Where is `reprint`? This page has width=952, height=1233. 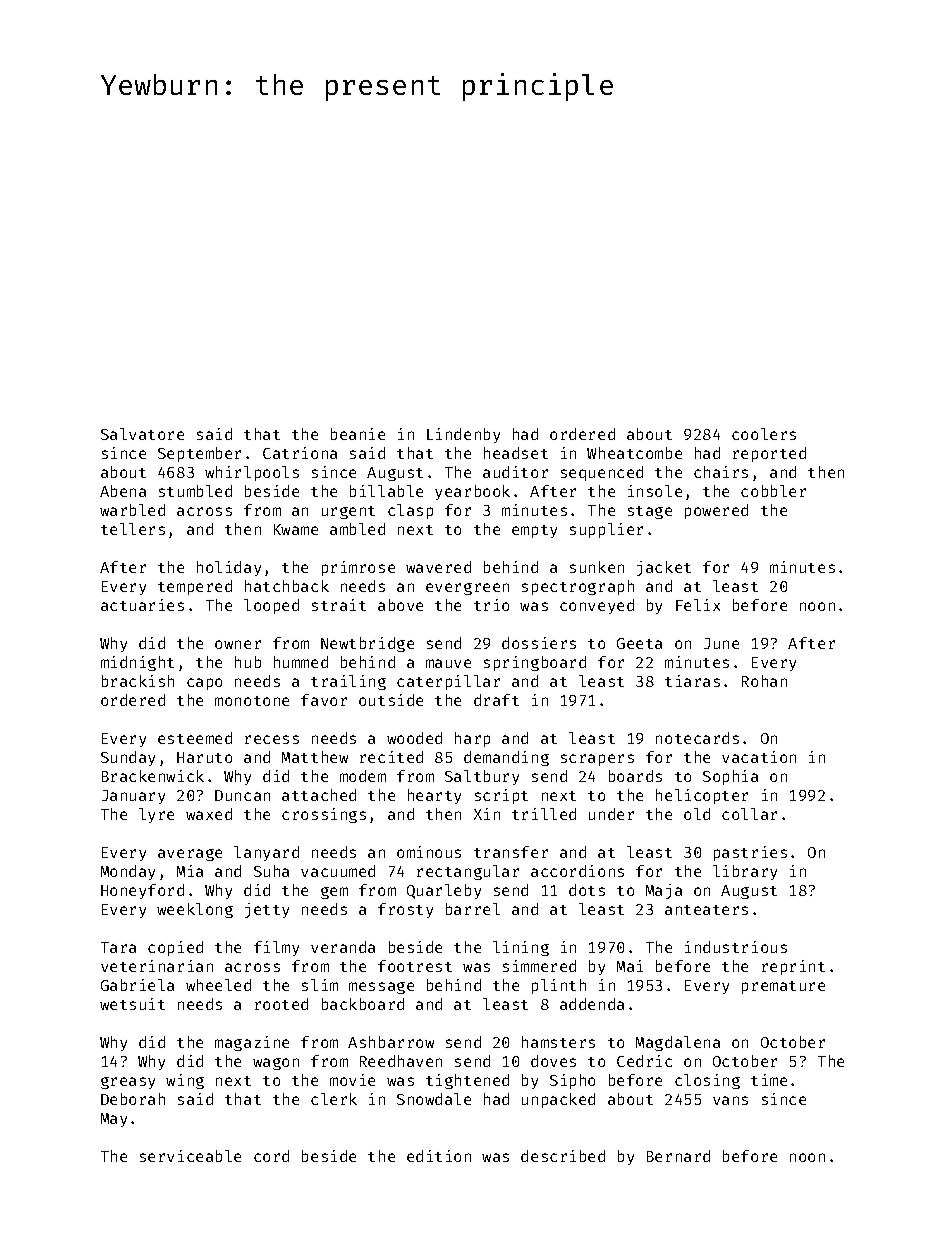
reprint is located at coordinates (793, 967).
